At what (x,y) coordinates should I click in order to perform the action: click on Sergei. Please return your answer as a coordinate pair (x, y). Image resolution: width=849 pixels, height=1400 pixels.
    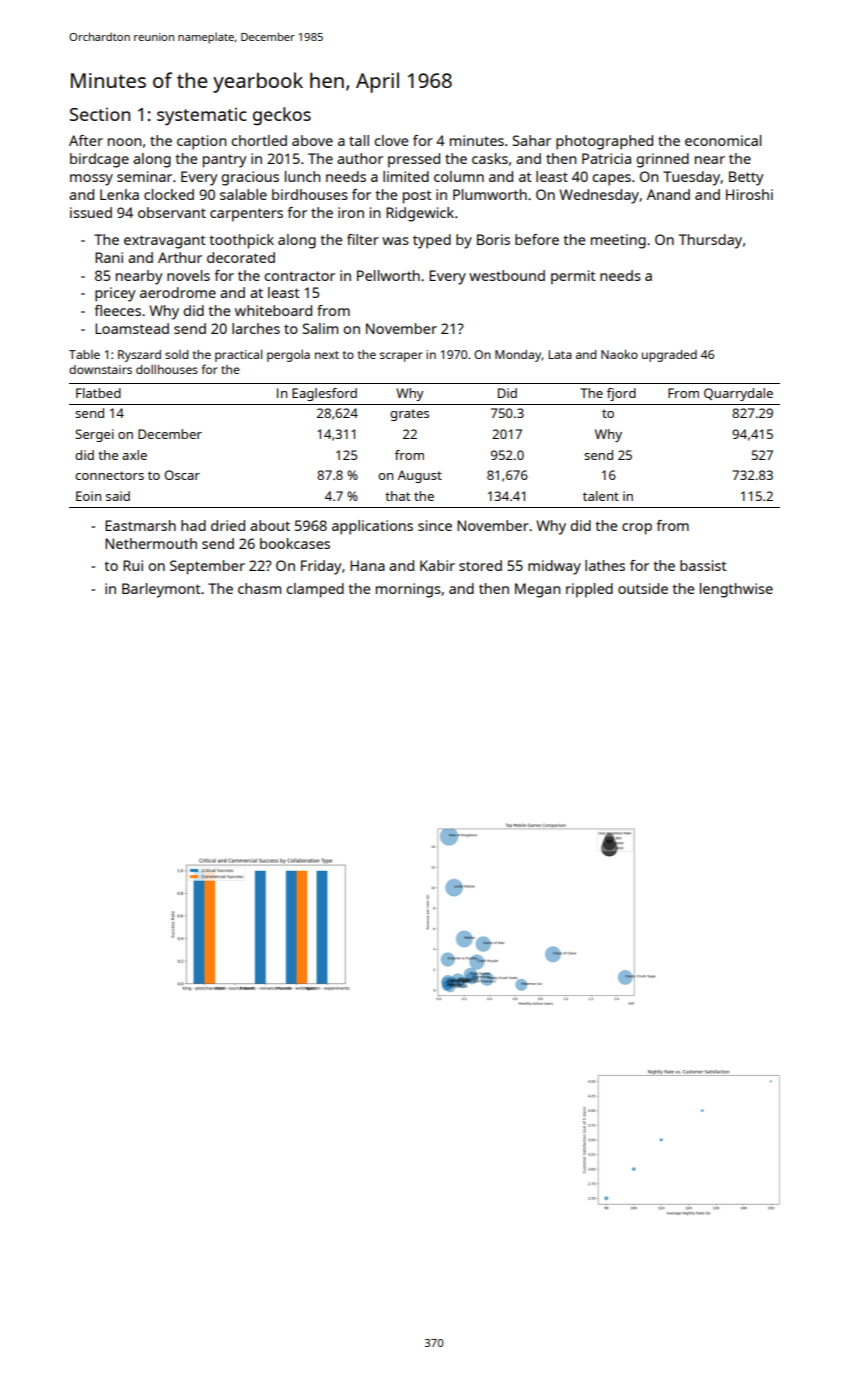
    Looking at the image, I should click on (94, 435).
